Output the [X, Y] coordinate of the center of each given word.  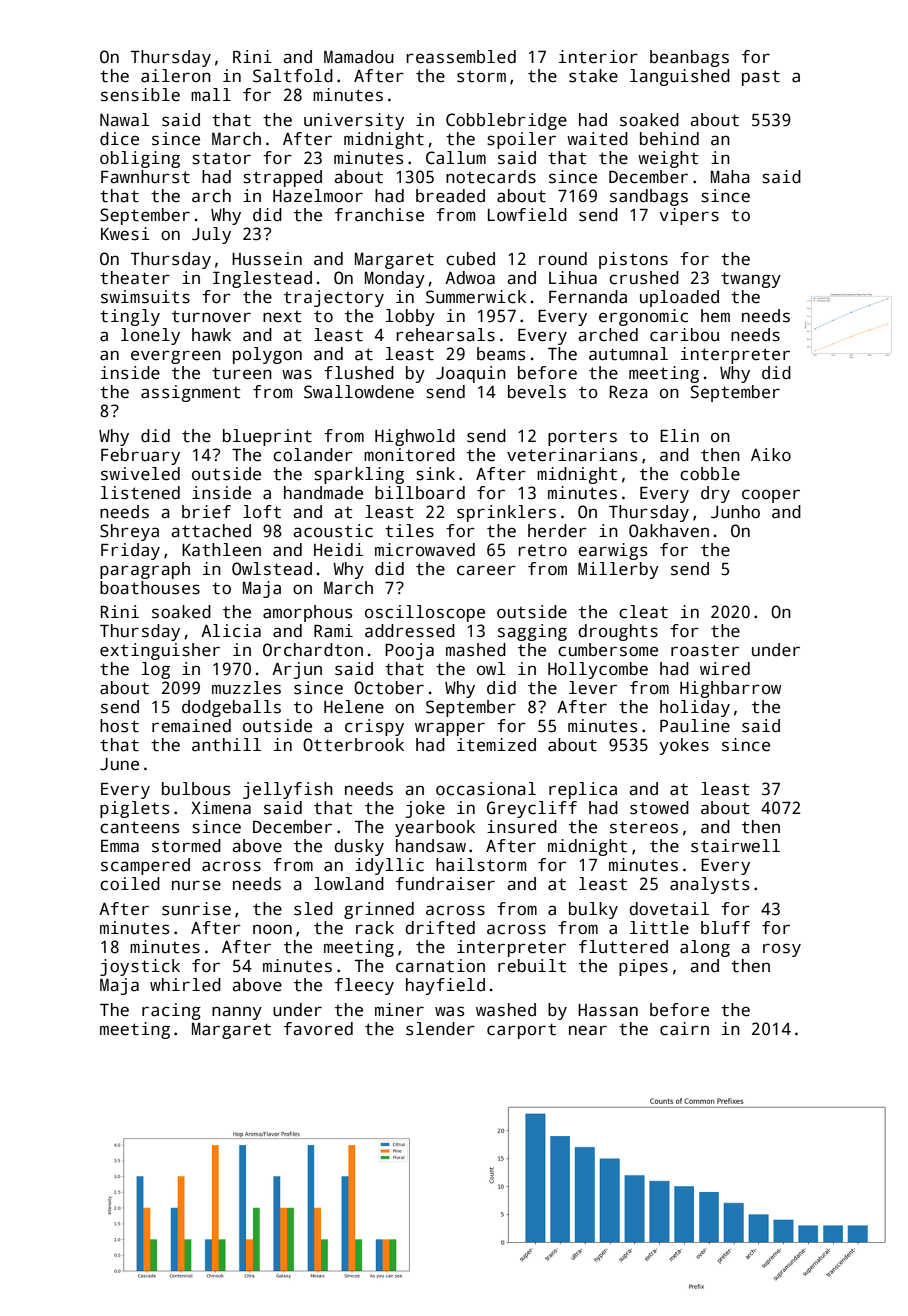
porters [582, 438]
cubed [470, 259]
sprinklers [506, 513]
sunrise [196, 909]
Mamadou [359, 57]
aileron [176, 76]
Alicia [231, 631]
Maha [730, 177]
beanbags [689, 58]
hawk [211, 335]
